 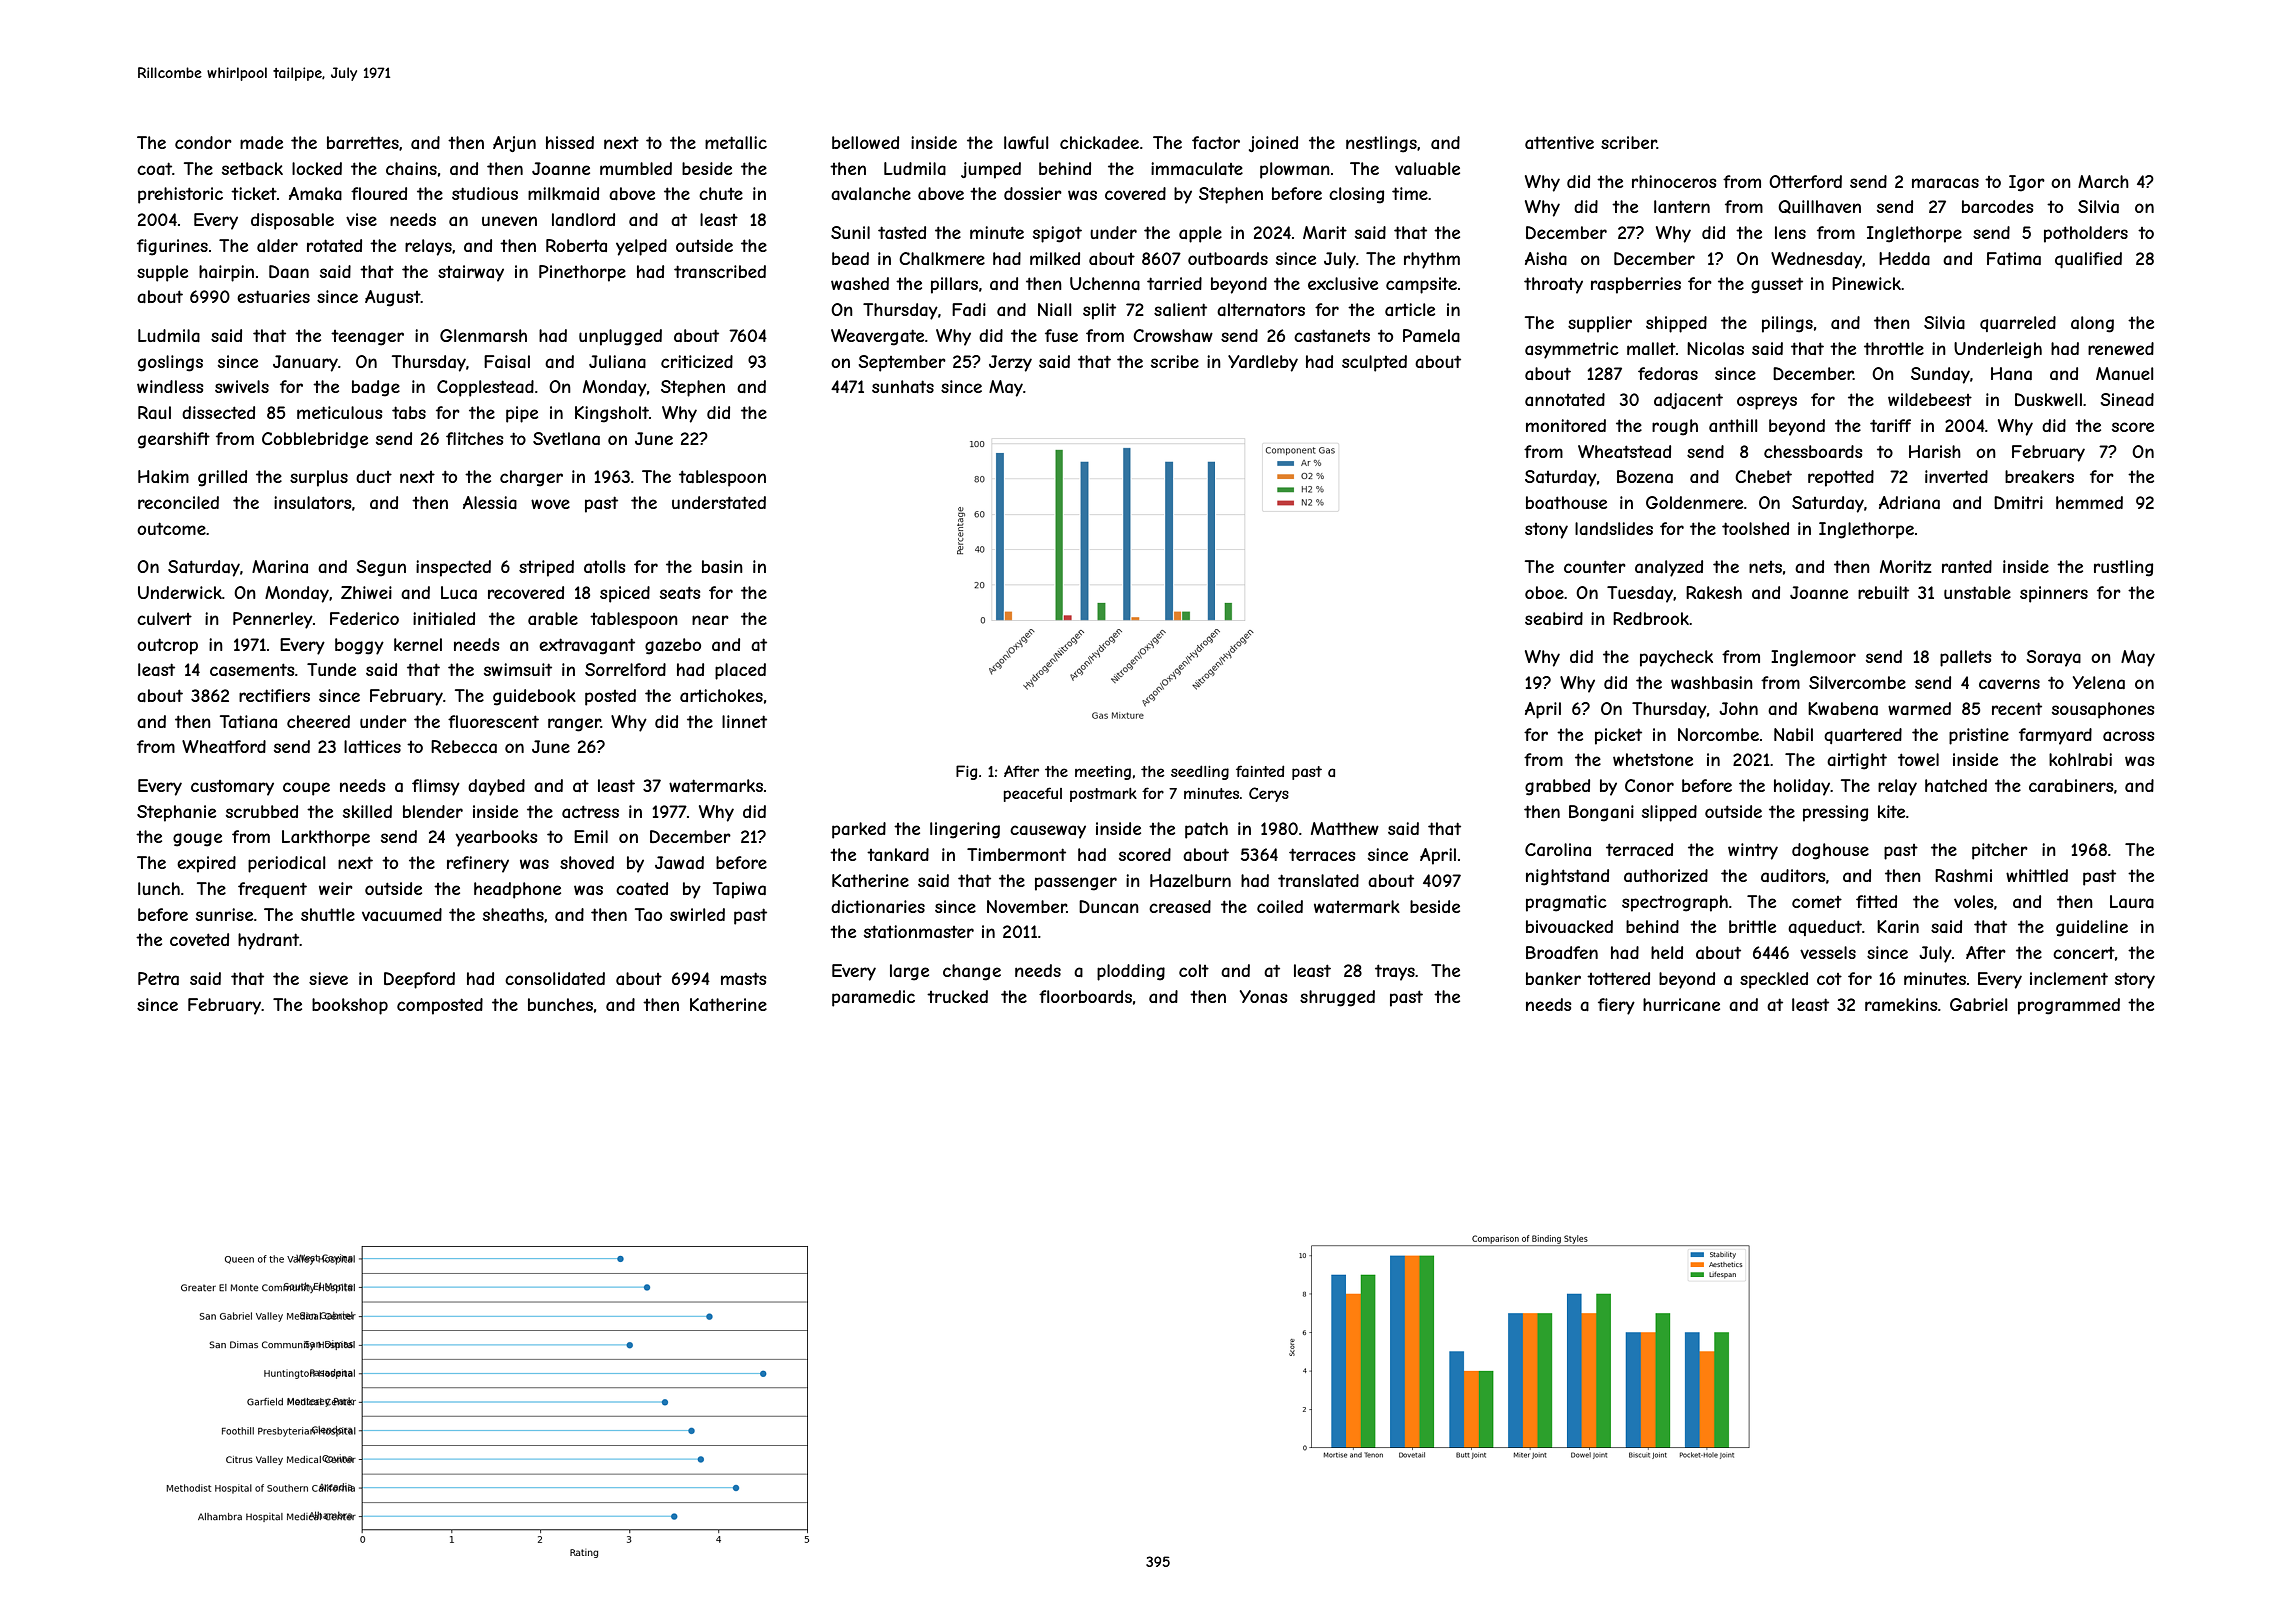 What do you see at coordinates (2018, 502) in the image?
I see `Dmitri` at bounding box center [2018, 502].
